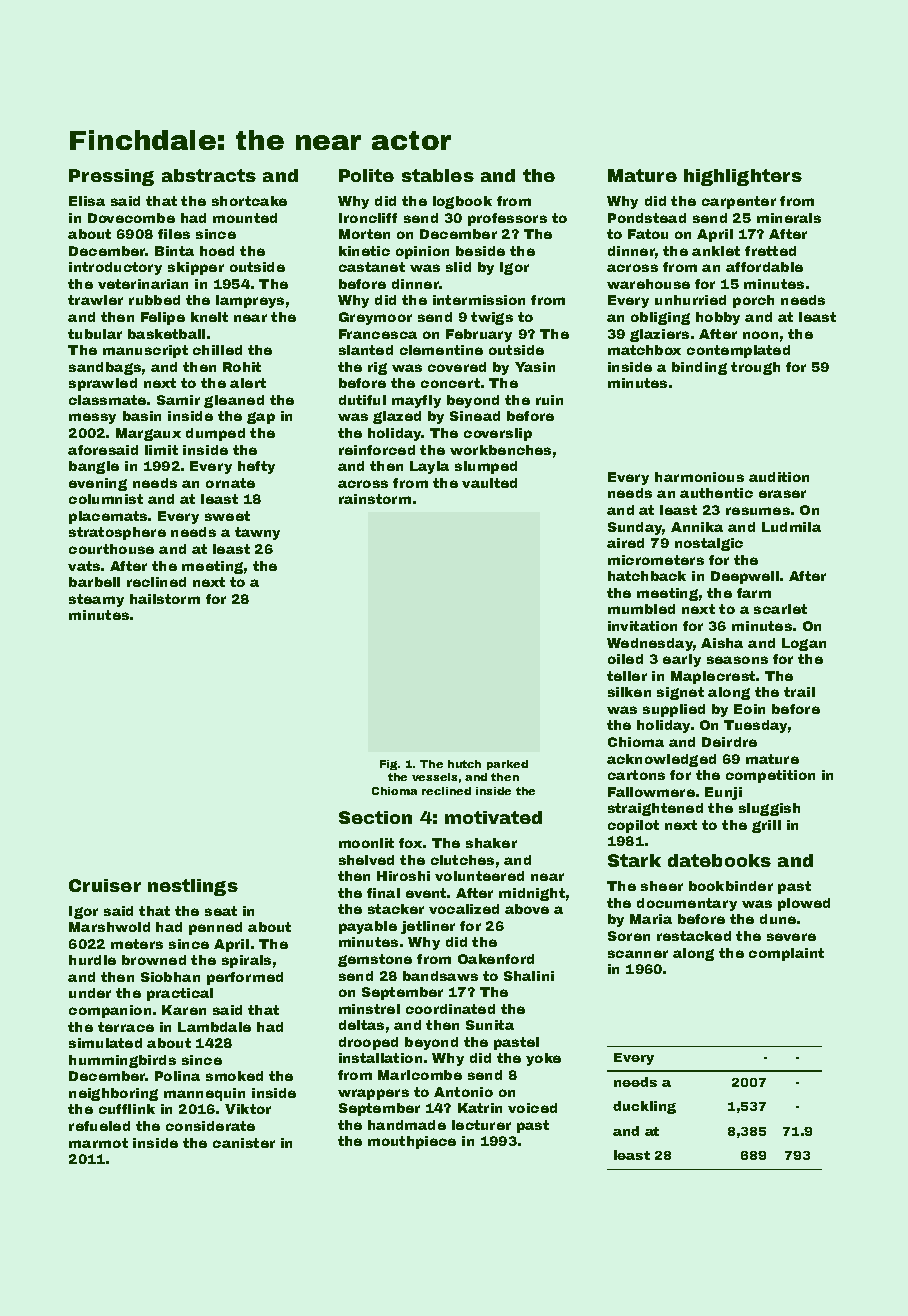 Image resolution: width=908 pixels, height=1316 pixels. I want to click on lampreys, so click(250, 301).
